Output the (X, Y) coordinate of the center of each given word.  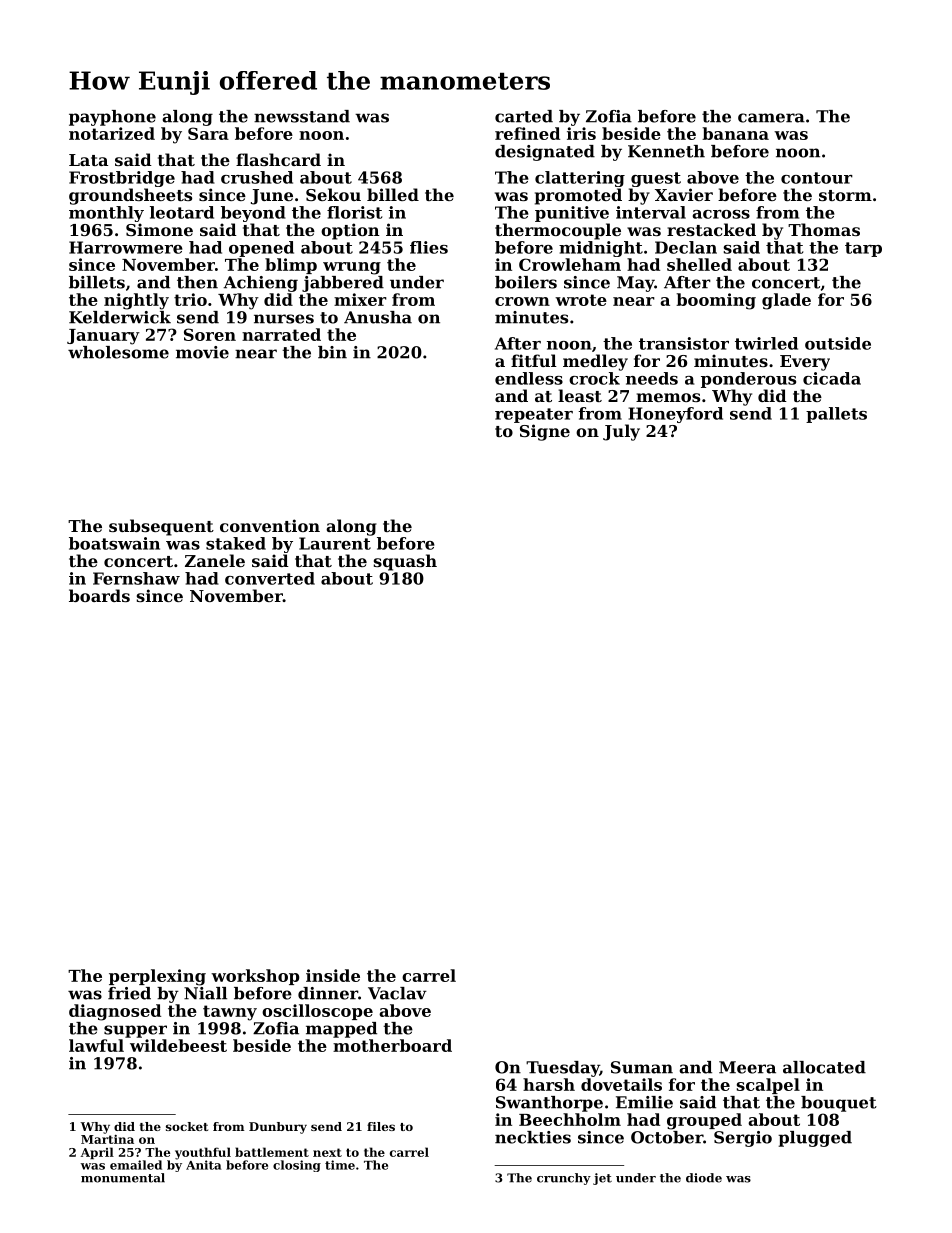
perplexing (157, 977)
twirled (766, 343)
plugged (815, 1139)
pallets (836, 415)
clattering (580, 179)
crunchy (564, 1179)
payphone (112, 118)
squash (405, 562)
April (97, 1153)
